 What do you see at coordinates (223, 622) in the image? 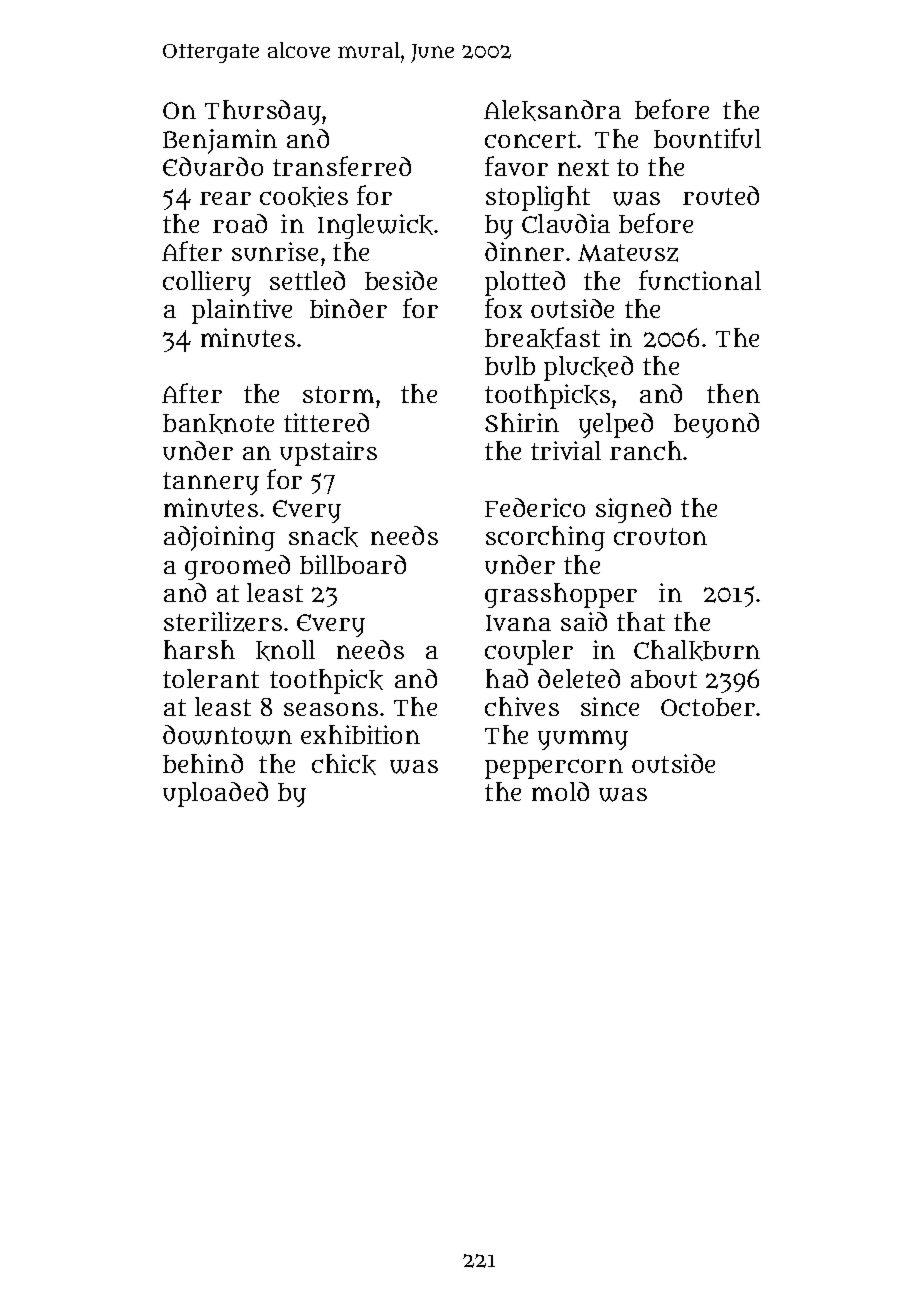
I see `sterilizers` at bounding box center [223, 622].
